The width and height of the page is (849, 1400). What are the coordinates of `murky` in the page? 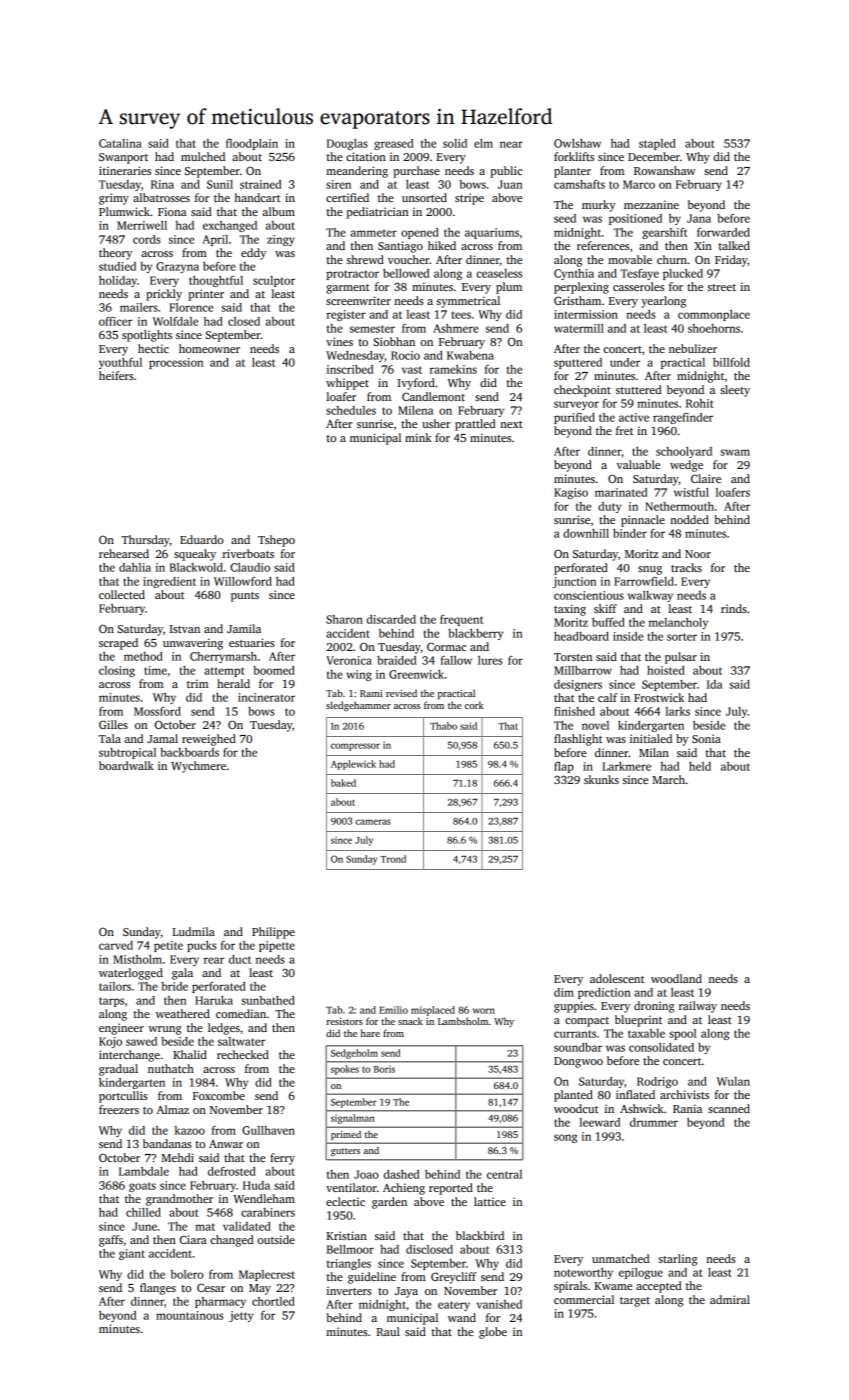 It's located at (598, 206).
